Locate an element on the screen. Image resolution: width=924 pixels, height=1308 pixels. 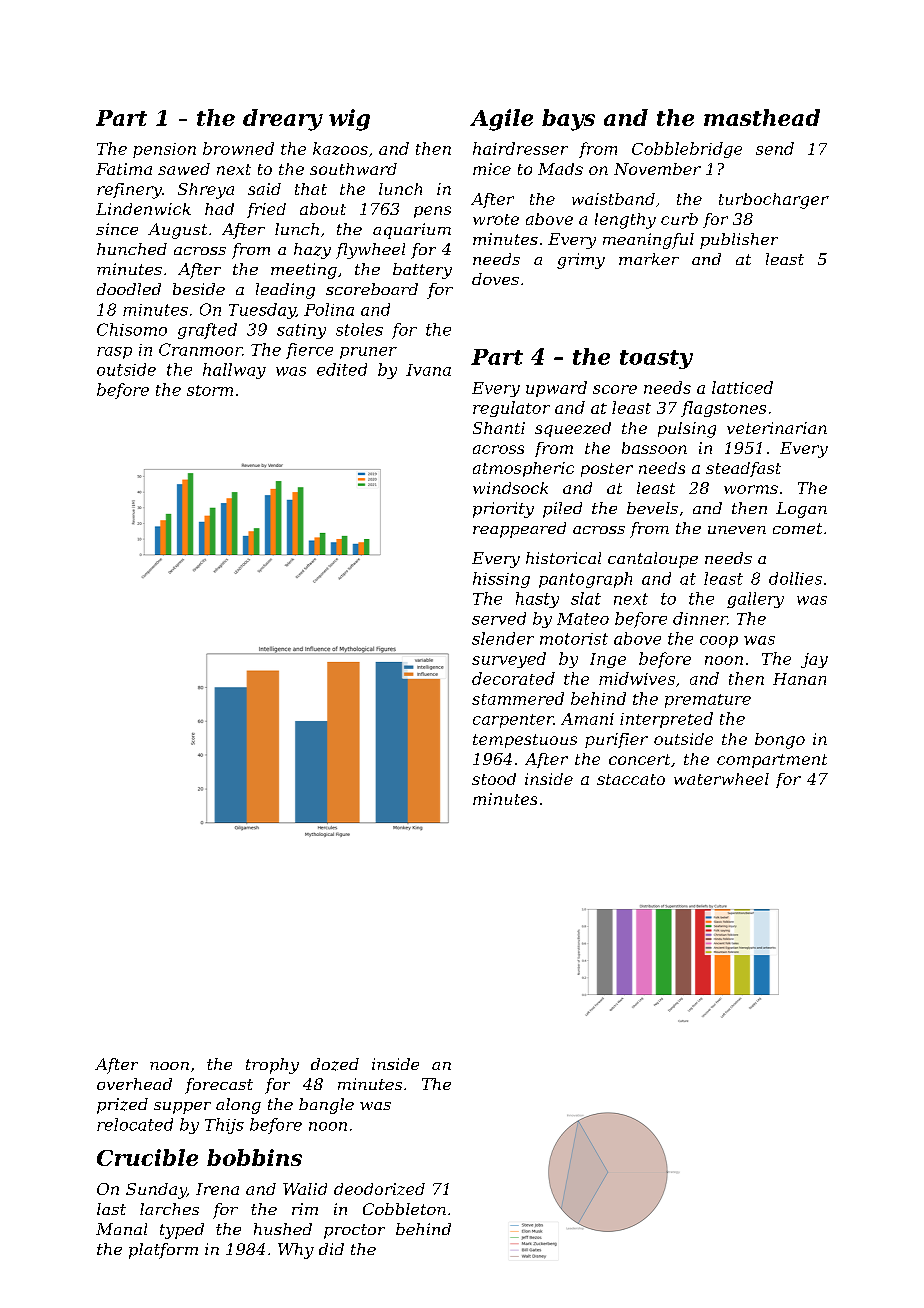
Thijs is located at coordinates (224, 1126).
